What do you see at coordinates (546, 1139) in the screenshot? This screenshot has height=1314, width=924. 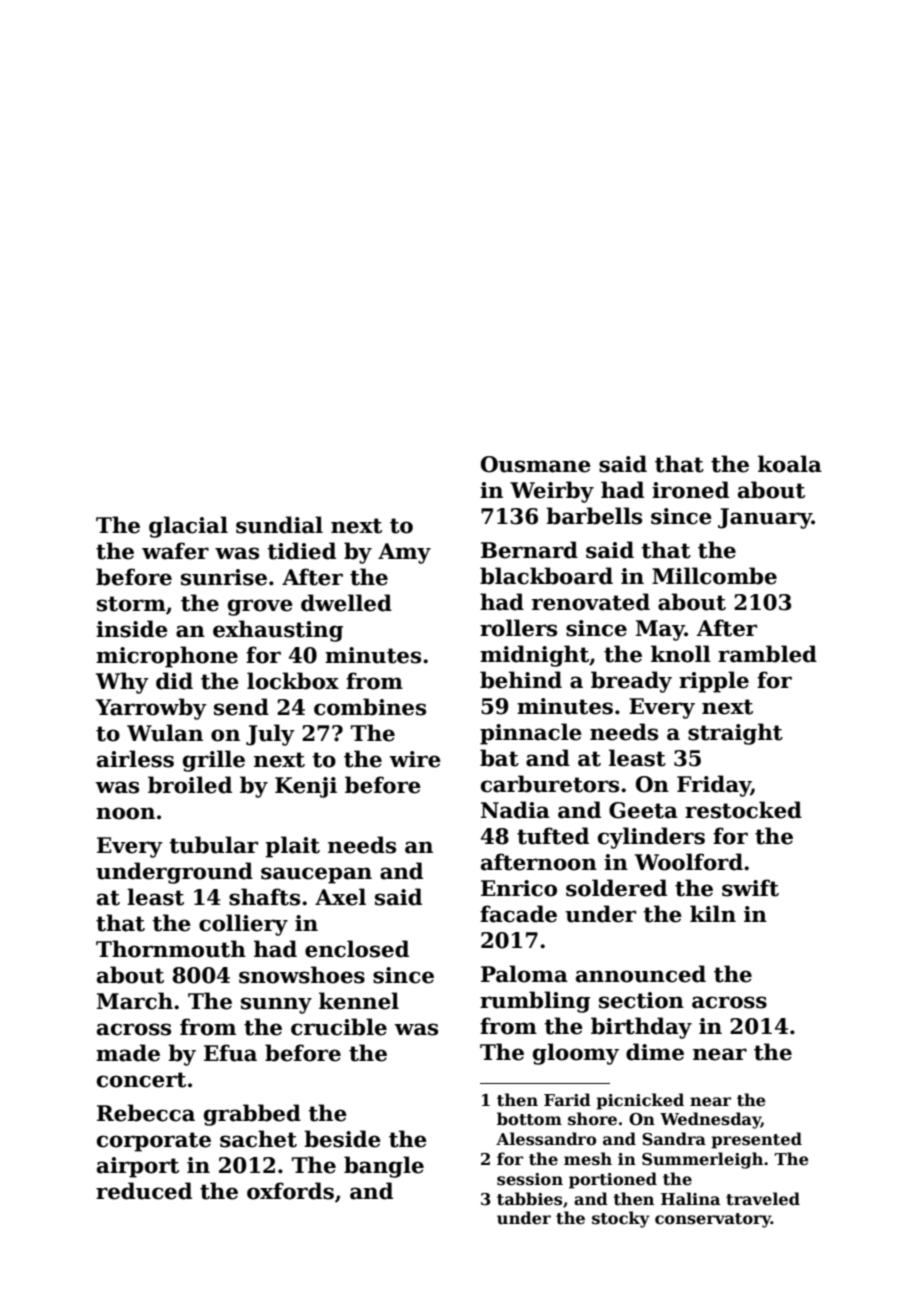 I see `Alessandro` at bounding box center [546, 1139].
